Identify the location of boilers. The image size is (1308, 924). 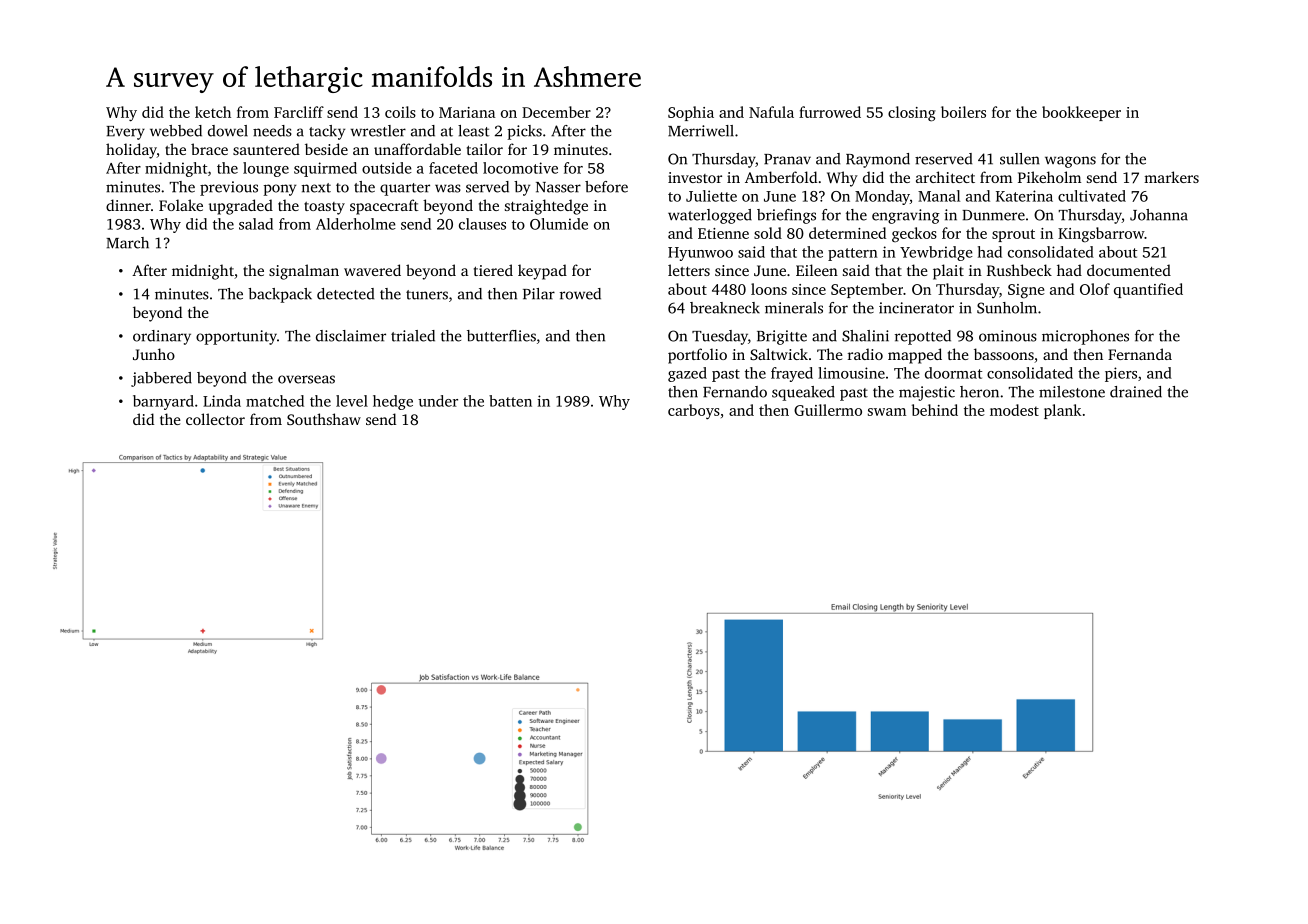
(963, 112).
